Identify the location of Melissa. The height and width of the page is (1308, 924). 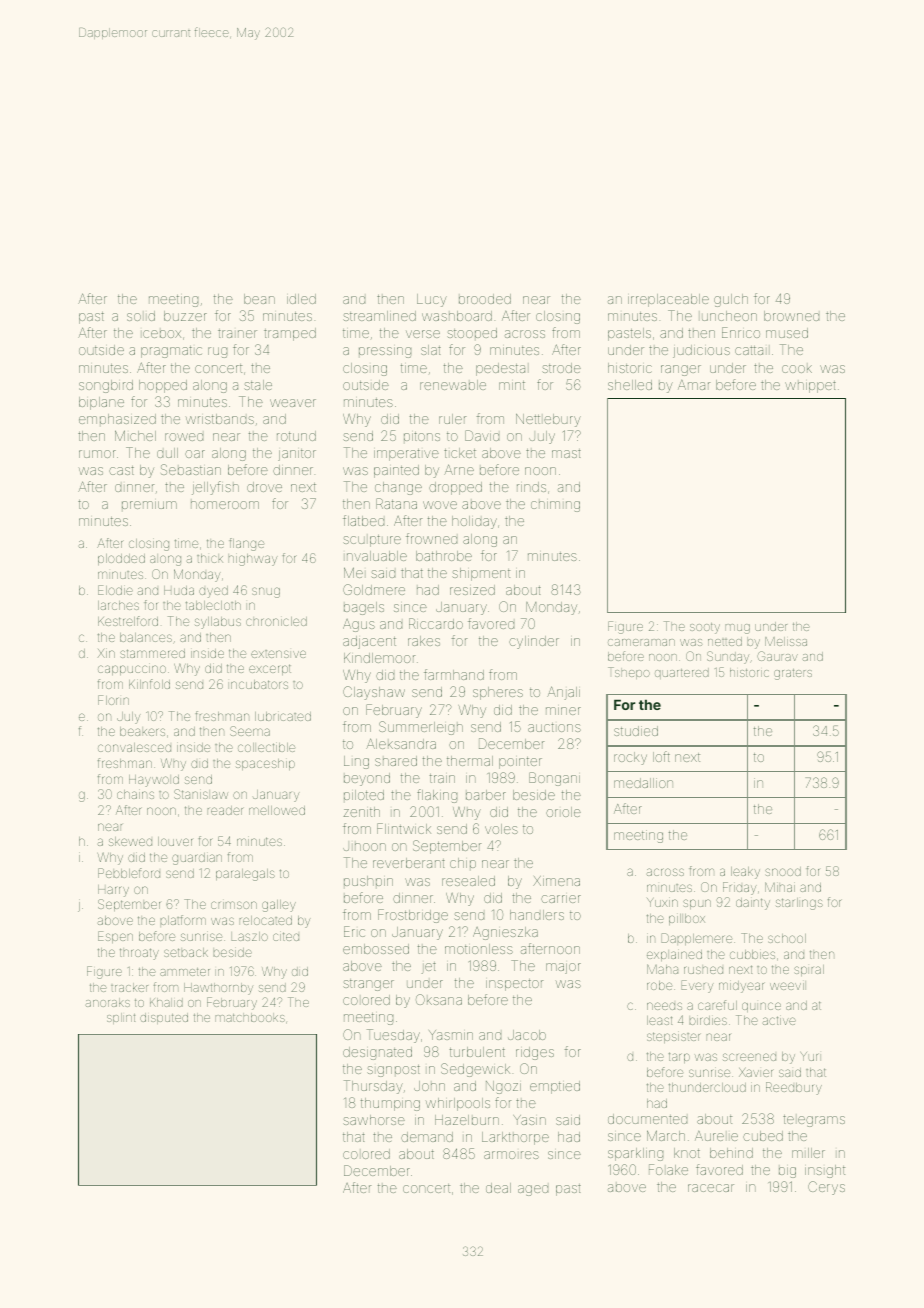
(786, 641).
